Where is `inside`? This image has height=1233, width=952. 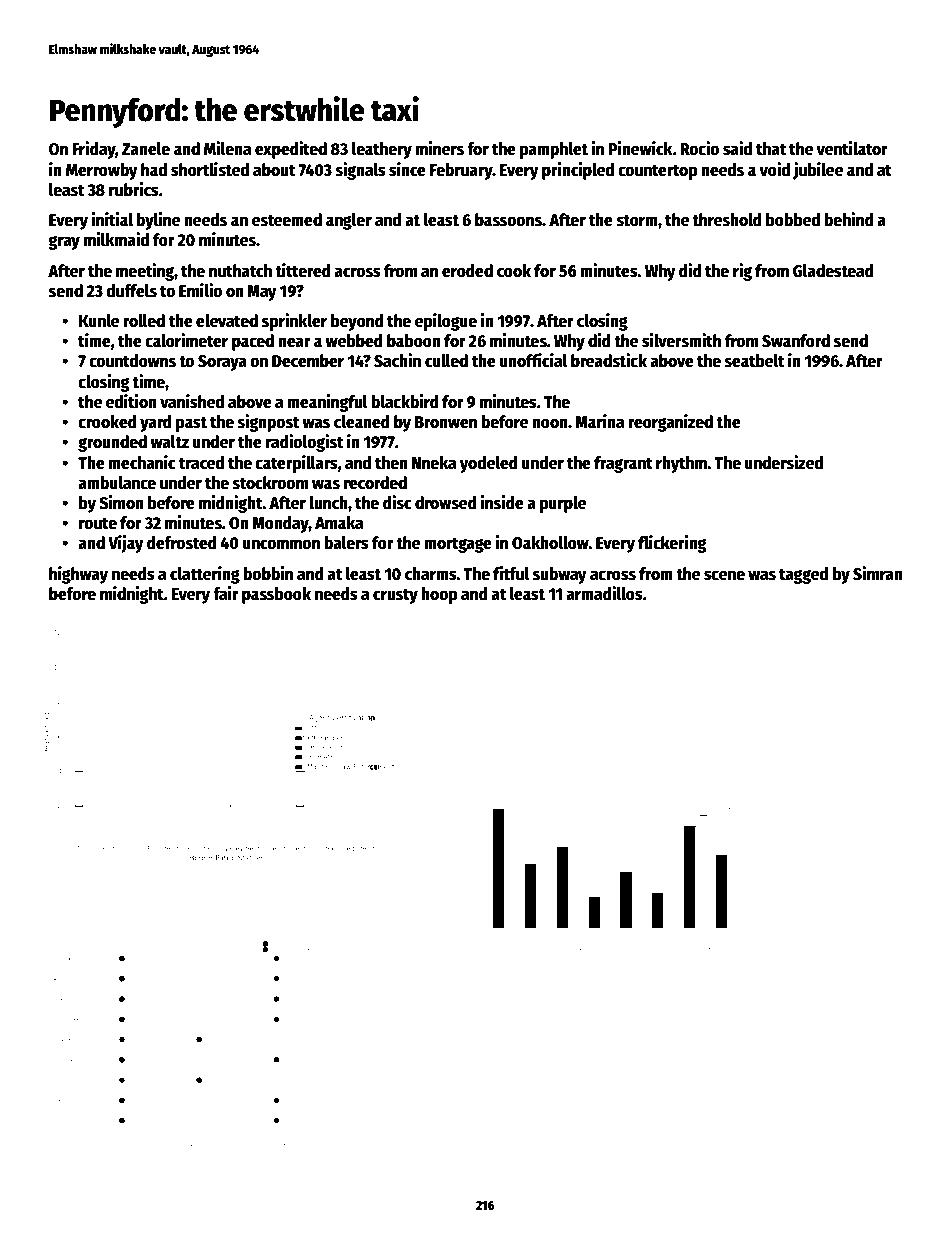
inside is located at coordinates (502, 502).
